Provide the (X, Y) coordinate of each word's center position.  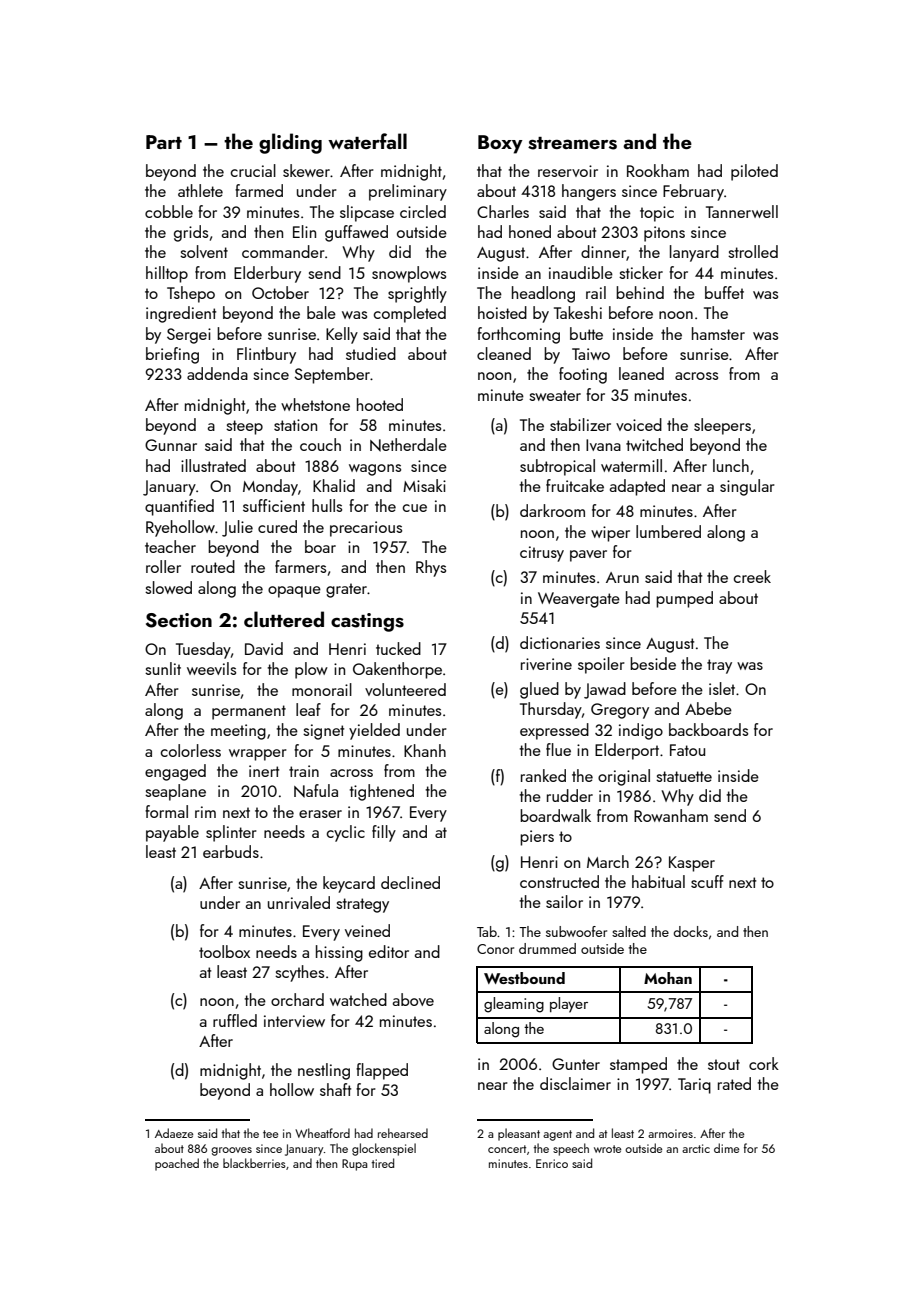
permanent (249, 712)
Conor (495, 949)
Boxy (500, 144)
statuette (684, 776)
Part (164, 142)
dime (726, 1148)
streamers (572, 143)
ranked (543, 775)
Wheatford (322, 1133)
